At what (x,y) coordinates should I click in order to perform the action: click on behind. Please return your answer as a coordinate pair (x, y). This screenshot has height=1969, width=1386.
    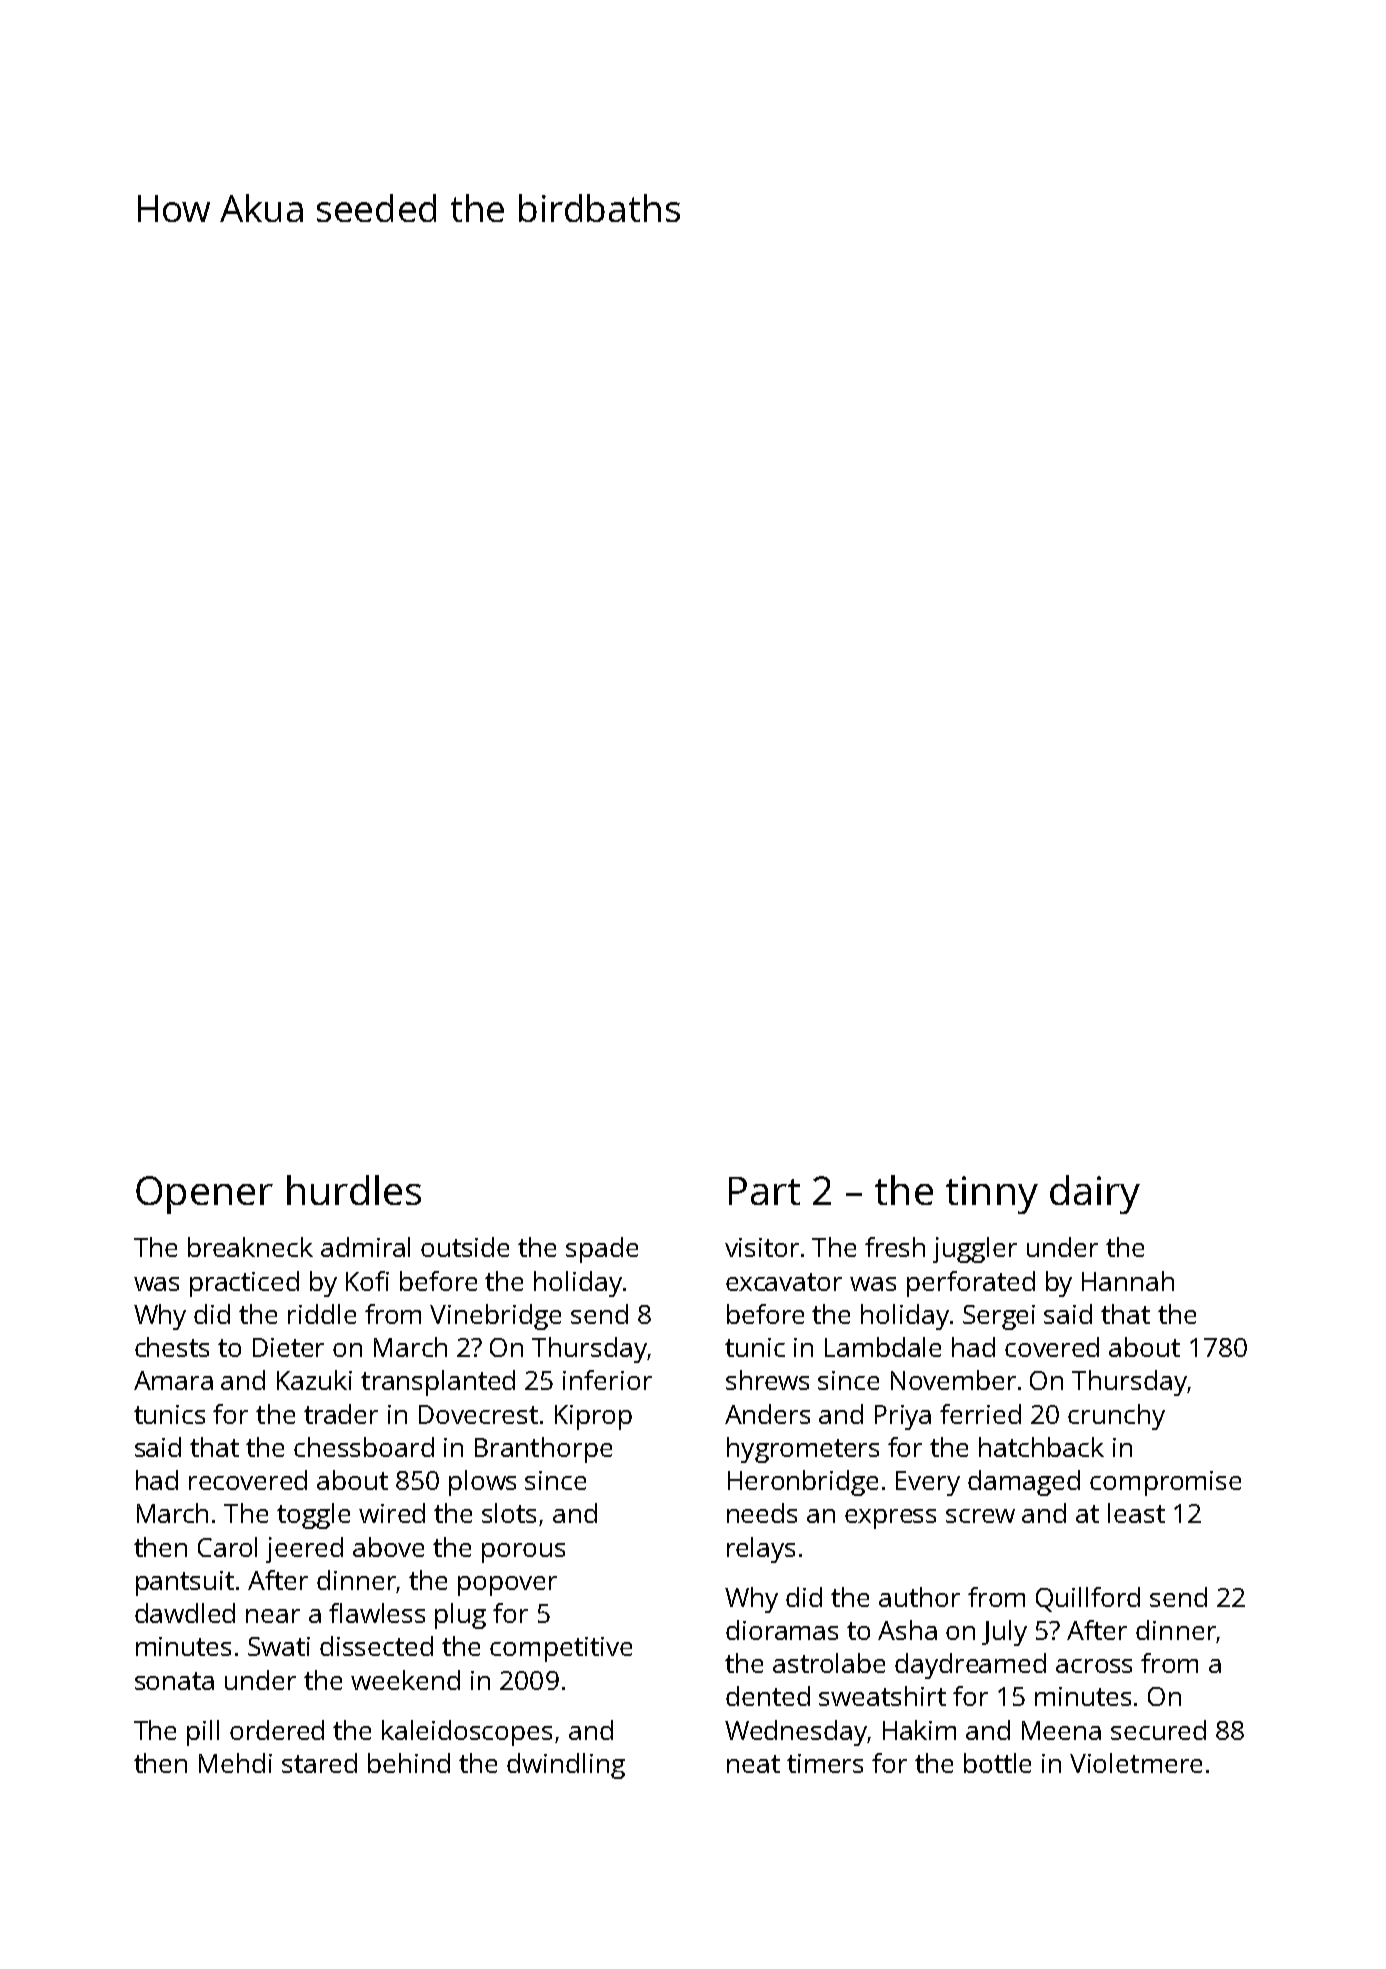
    Looking at the image, I should click on (409, 1763).
